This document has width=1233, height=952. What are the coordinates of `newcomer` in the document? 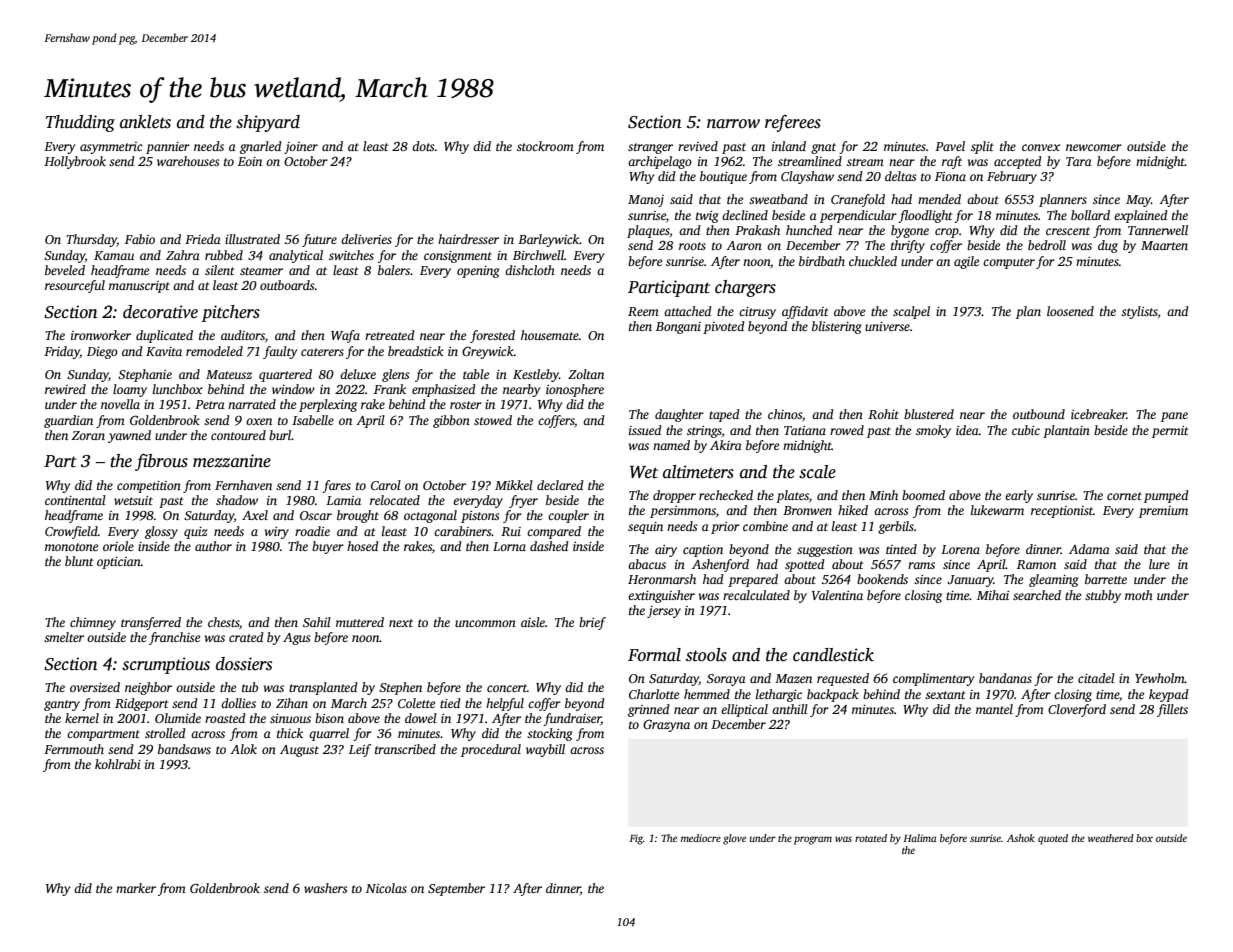 It's located at (1094, 147).
